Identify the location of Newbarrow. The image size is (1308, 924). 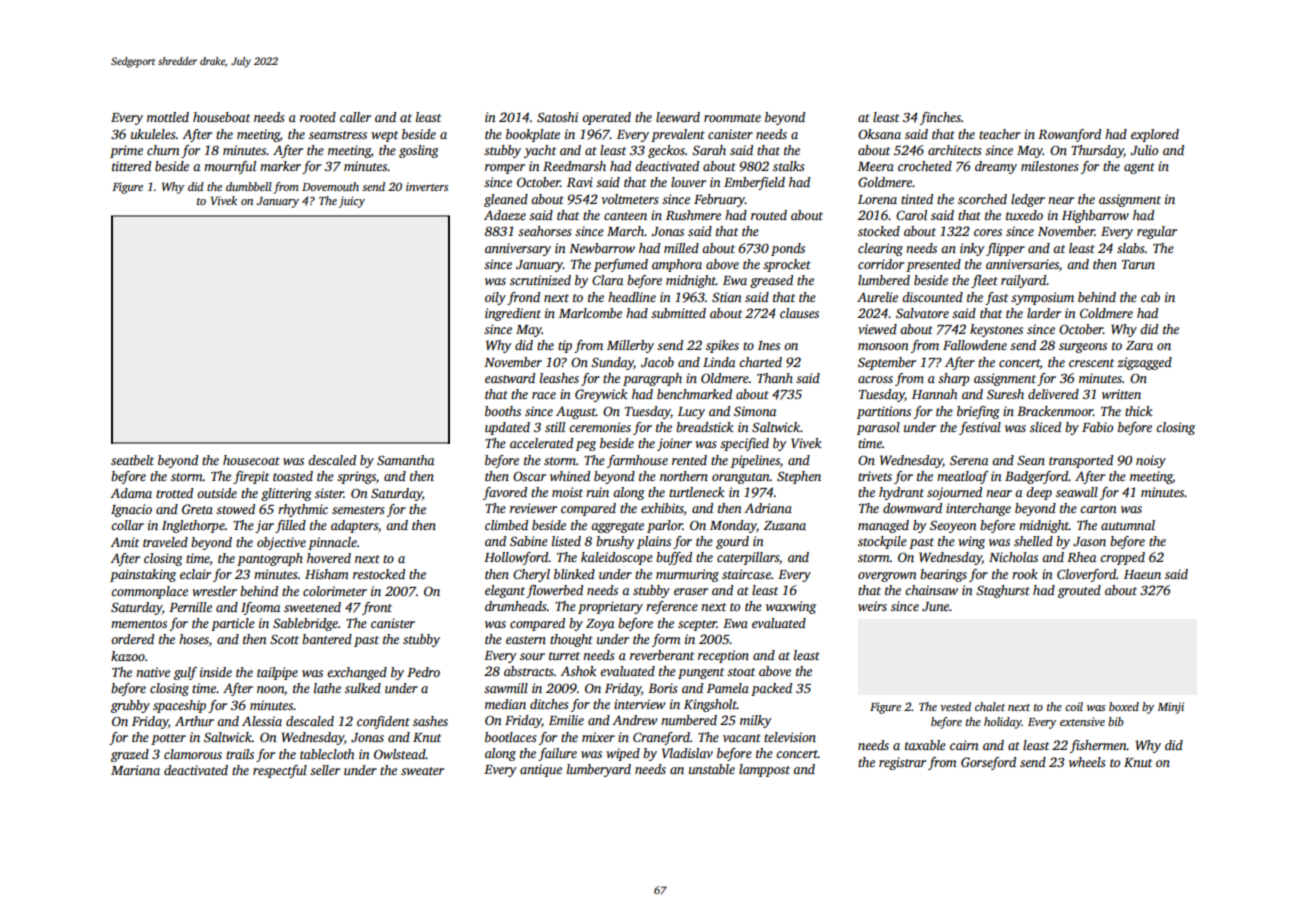
(602, 248).
